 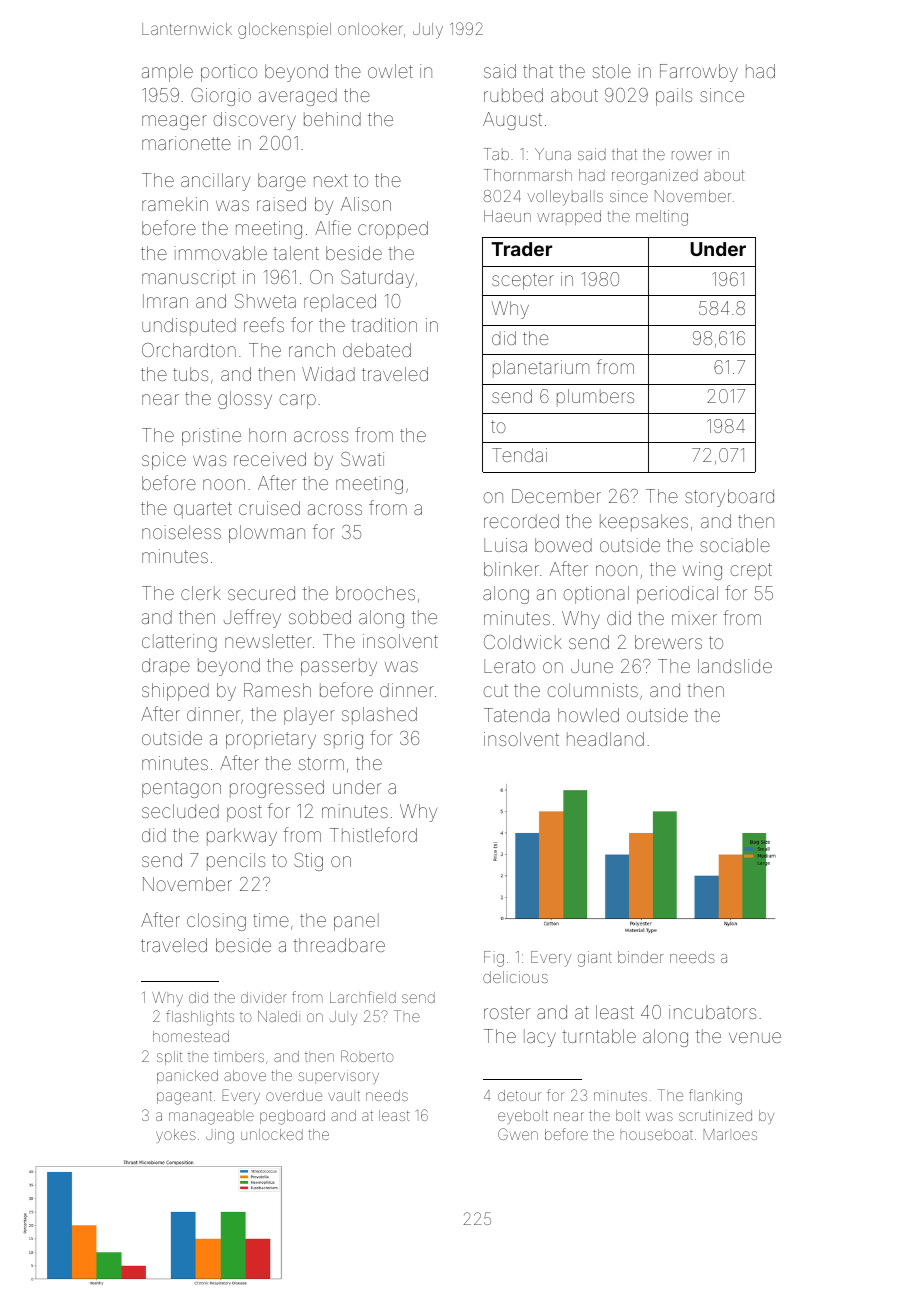 What do you see at coordinates (379, 716) in the document?
I see `splashed` at bounding box center [379, 716].
